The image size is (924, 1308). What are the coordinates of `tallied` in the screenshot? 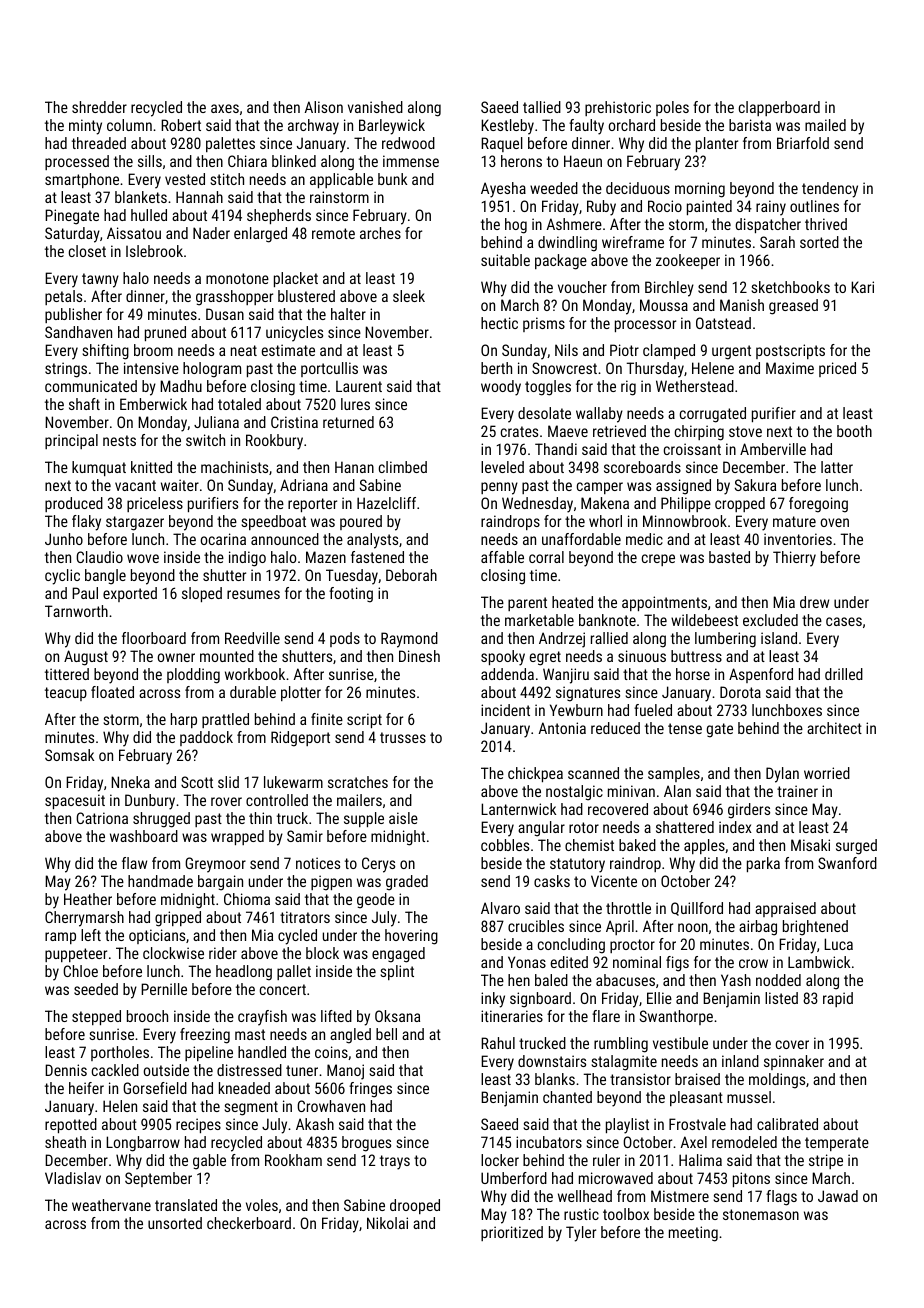 It's located at (542, 107).
